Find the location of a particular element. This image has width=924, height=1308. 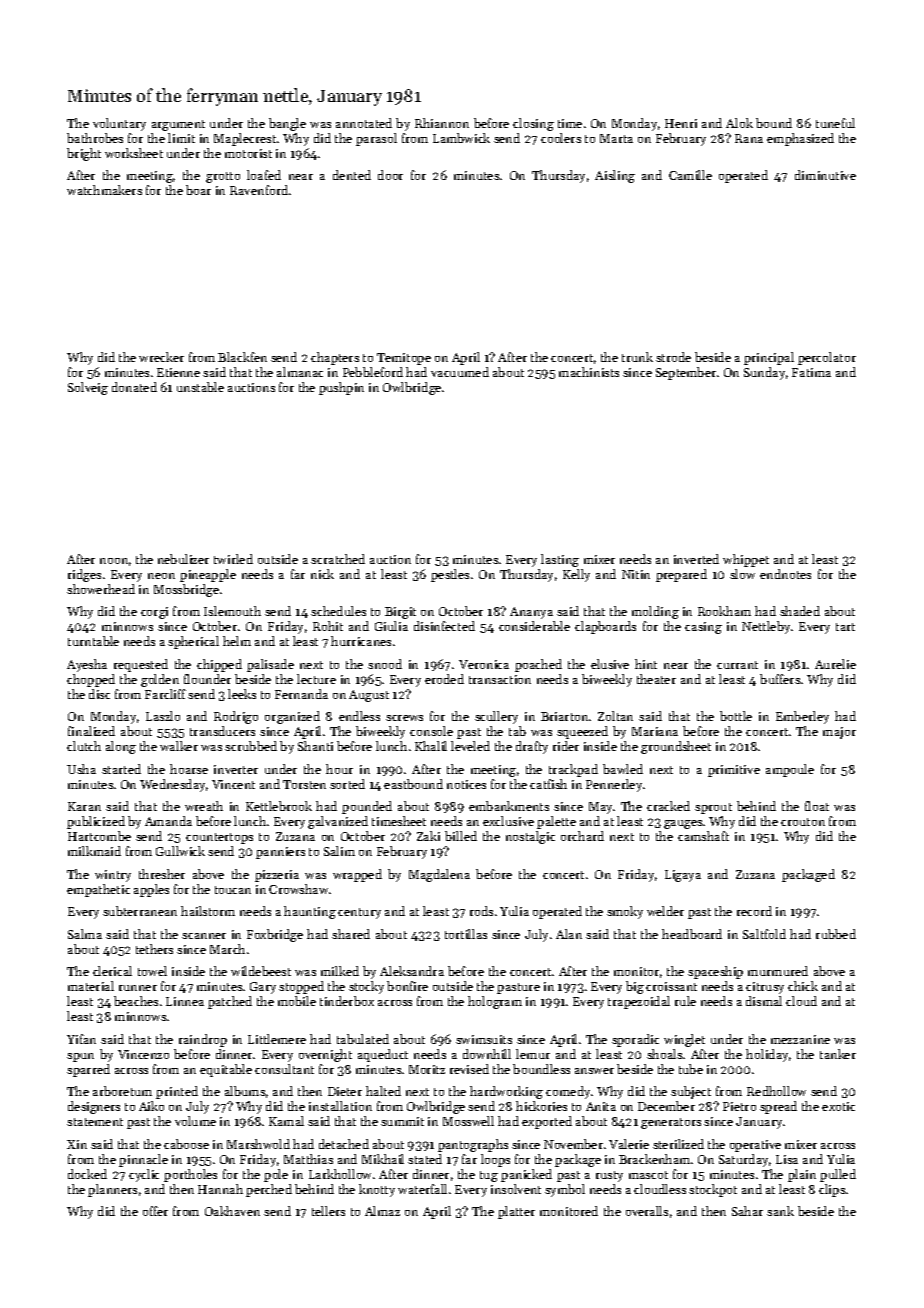

dismal is located at coordinates (764, 1001).
